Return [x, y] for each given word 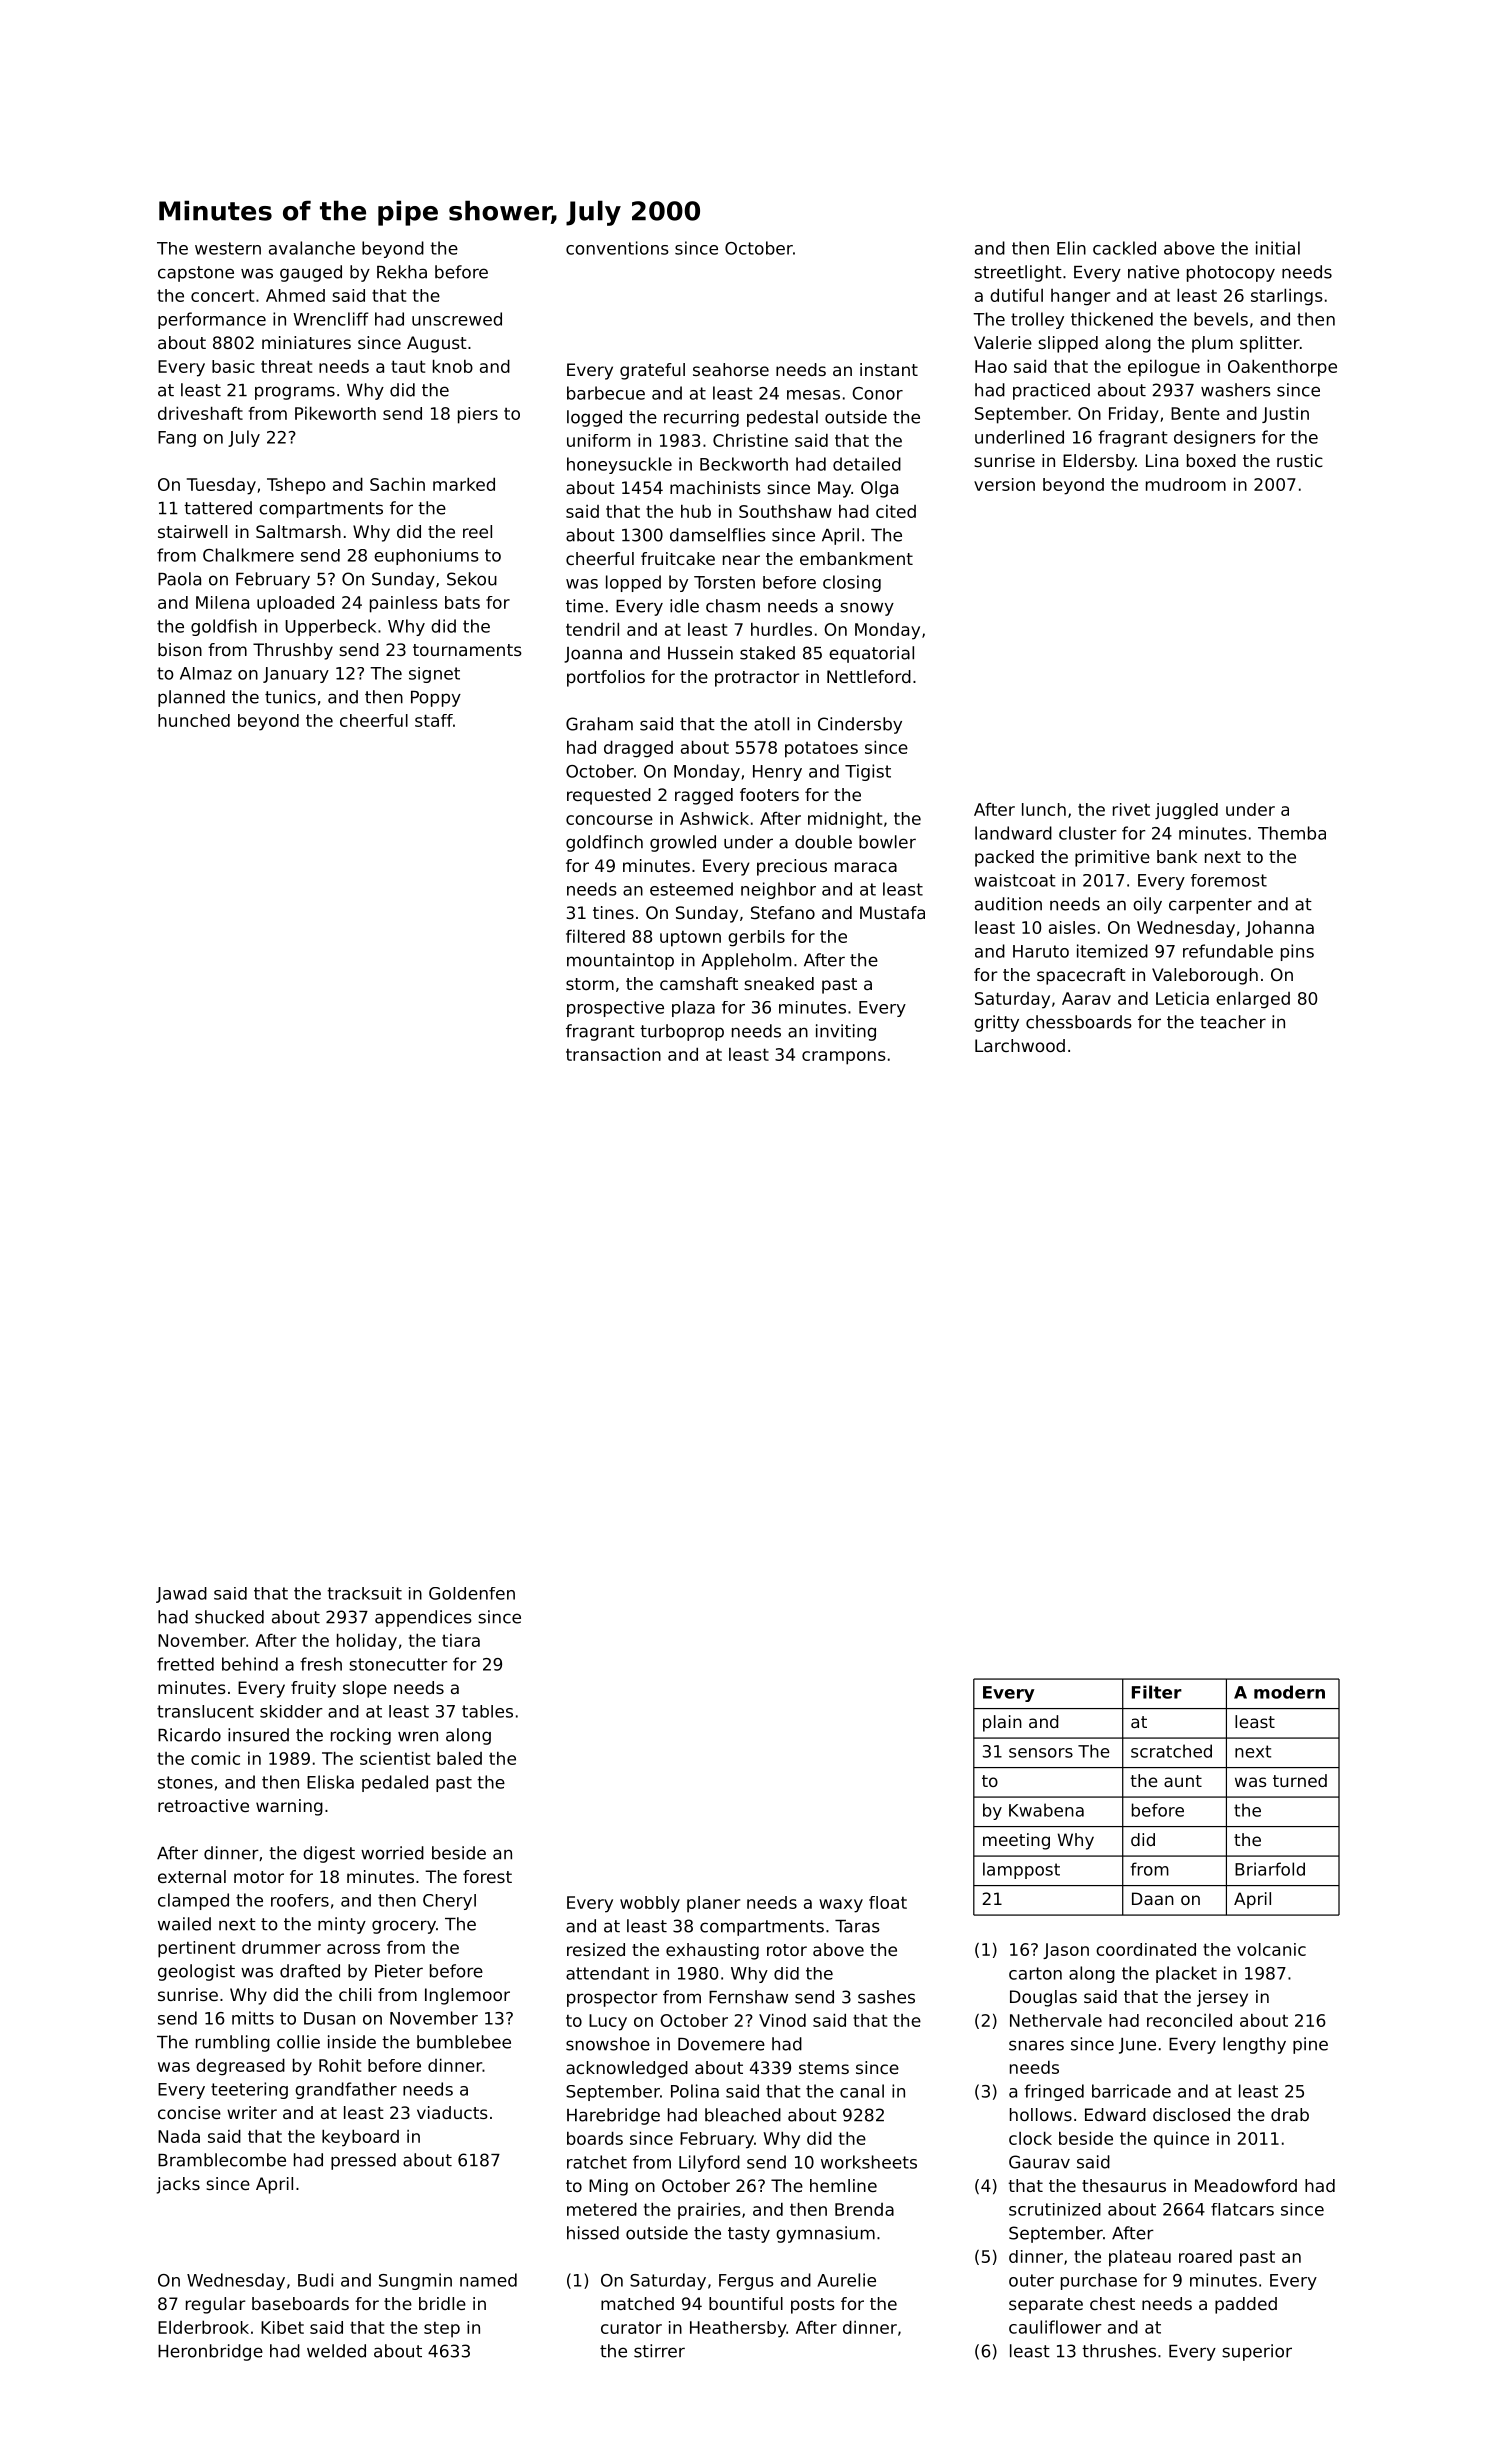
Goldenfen [472, 1593]
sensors [1041, 1753]
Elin [1071, 248]
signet [434, 675]
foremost [1229, 880]
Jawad [181, 1595]
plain [1002, 1723]
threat [286, 366]
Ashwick [714, 818]
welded [336, 2351]
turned [1300, 1780]
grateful [652, 371]
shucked [229, 1617]
